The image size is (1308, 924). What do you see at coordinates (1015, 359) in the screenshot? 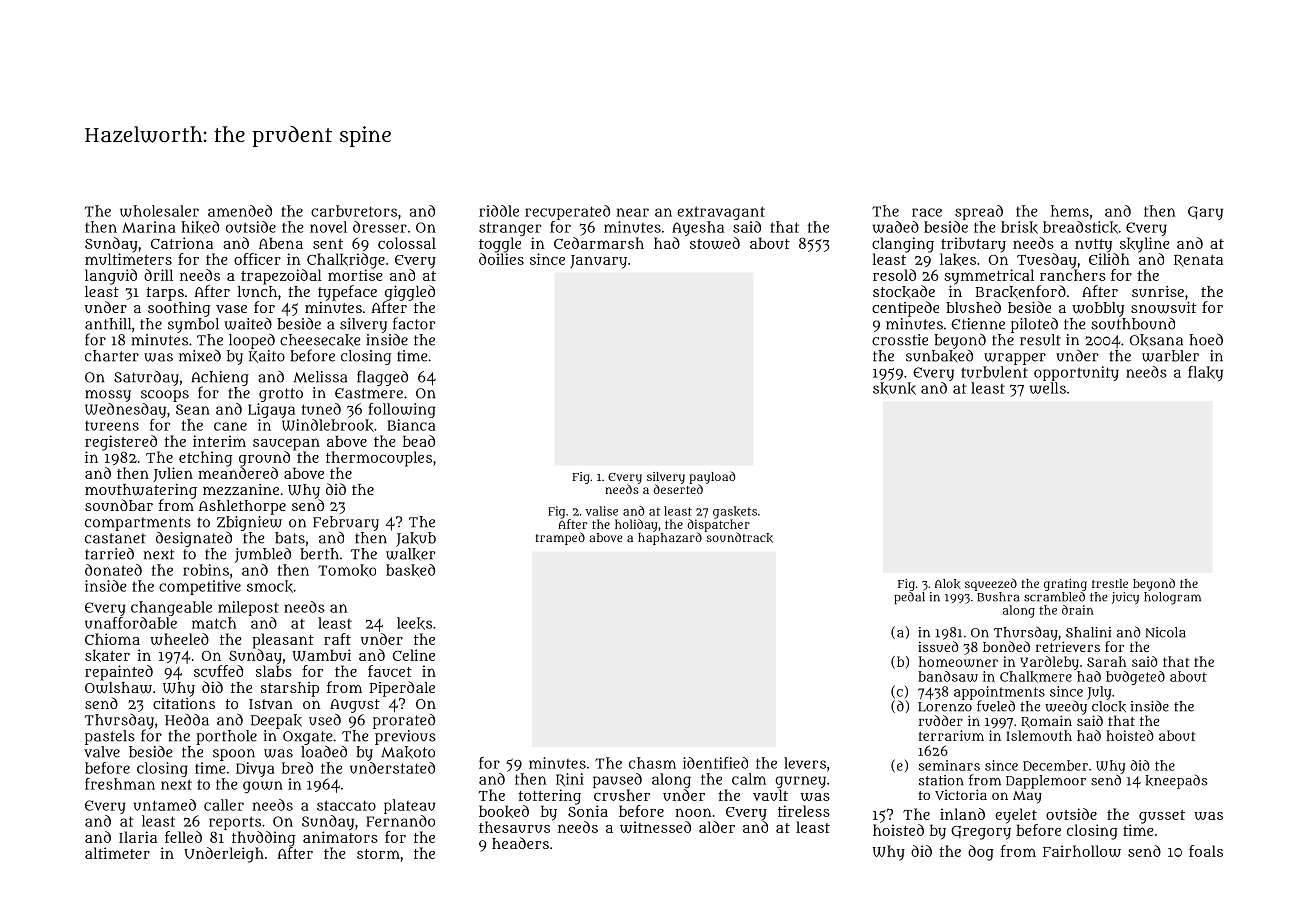
I see `wrapper` at bounding box center [1015, 359].
